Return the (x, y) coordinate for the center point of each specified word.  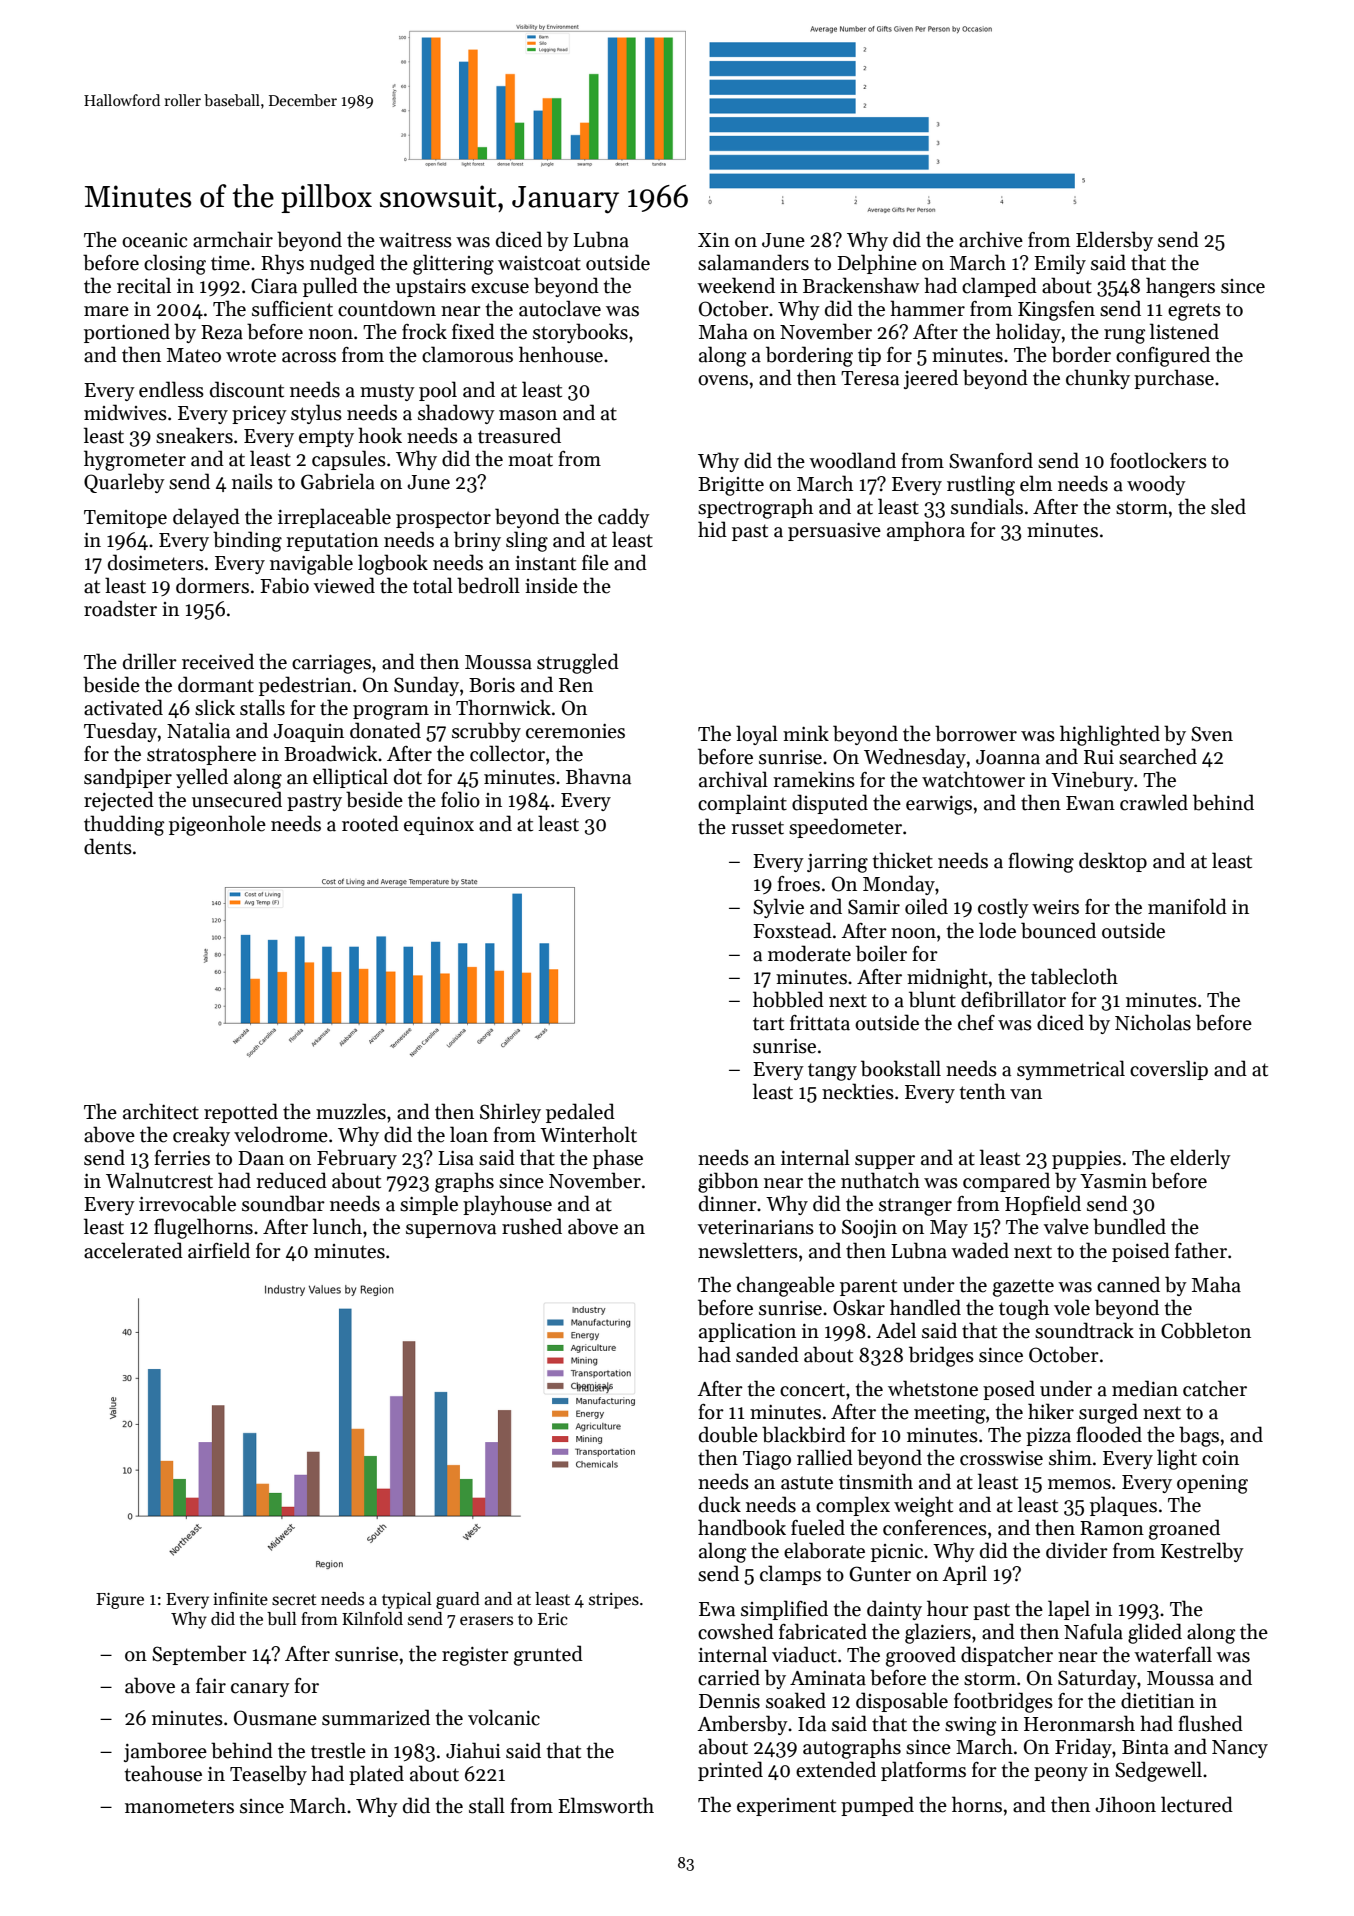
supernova (451, 1231)
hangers (1180, 287)
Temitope (125, 519)
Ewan (1090, 803)
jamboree (165, 1752)
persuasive (834, 532)
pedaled (580, 1113)
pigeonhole (217, 825)
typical (407, 1600)
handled (925, 1307)
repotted (241, 1113)
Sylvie (778, 908)
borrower (976, 733)
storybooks (580, 333)
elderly (1200, 1159)
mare (106, 311)
